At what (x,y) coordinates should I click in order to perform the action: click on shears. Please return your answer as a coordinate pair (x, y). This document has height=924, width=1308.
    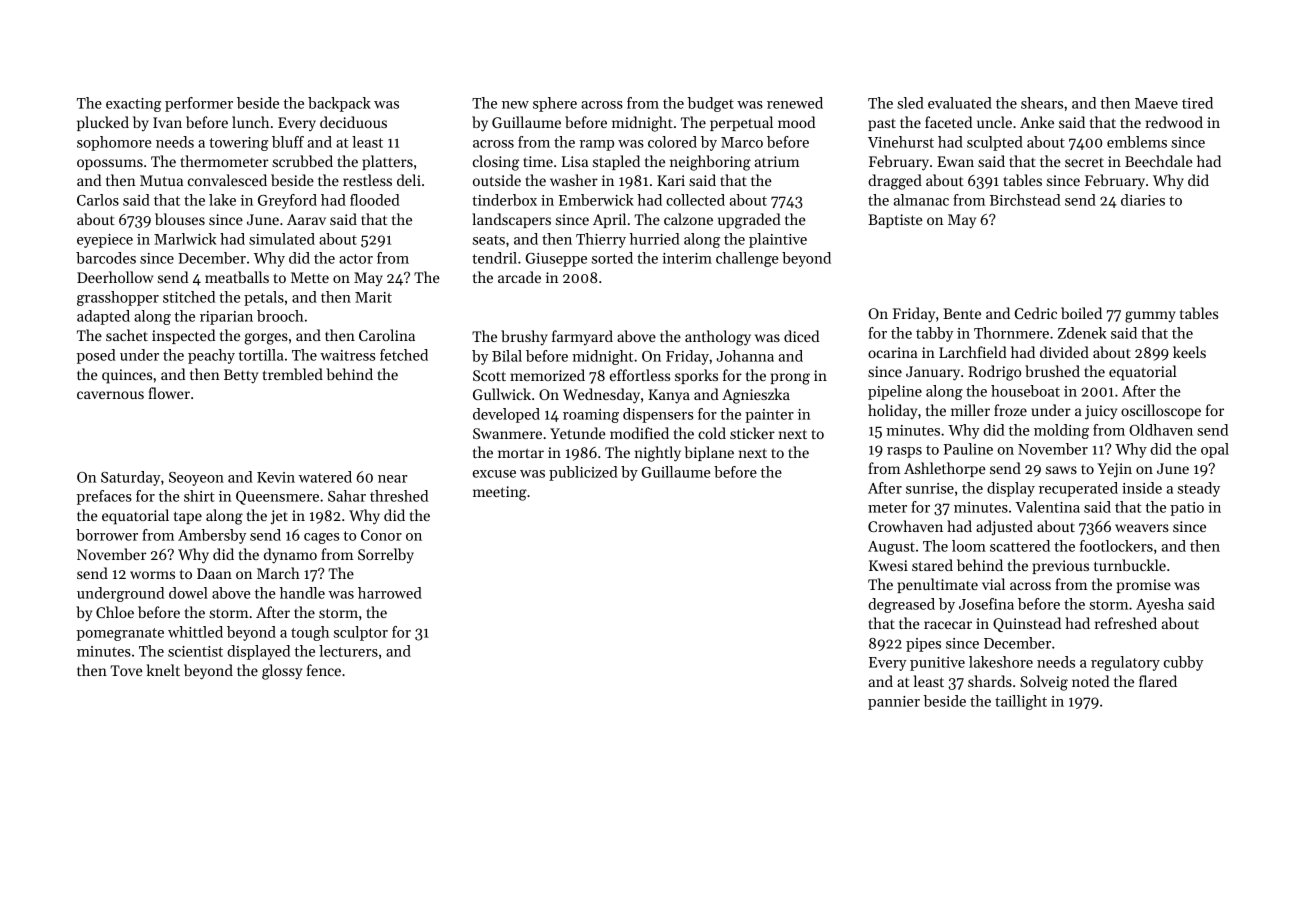
    Looking at the image, I should click on (1042, 103).
